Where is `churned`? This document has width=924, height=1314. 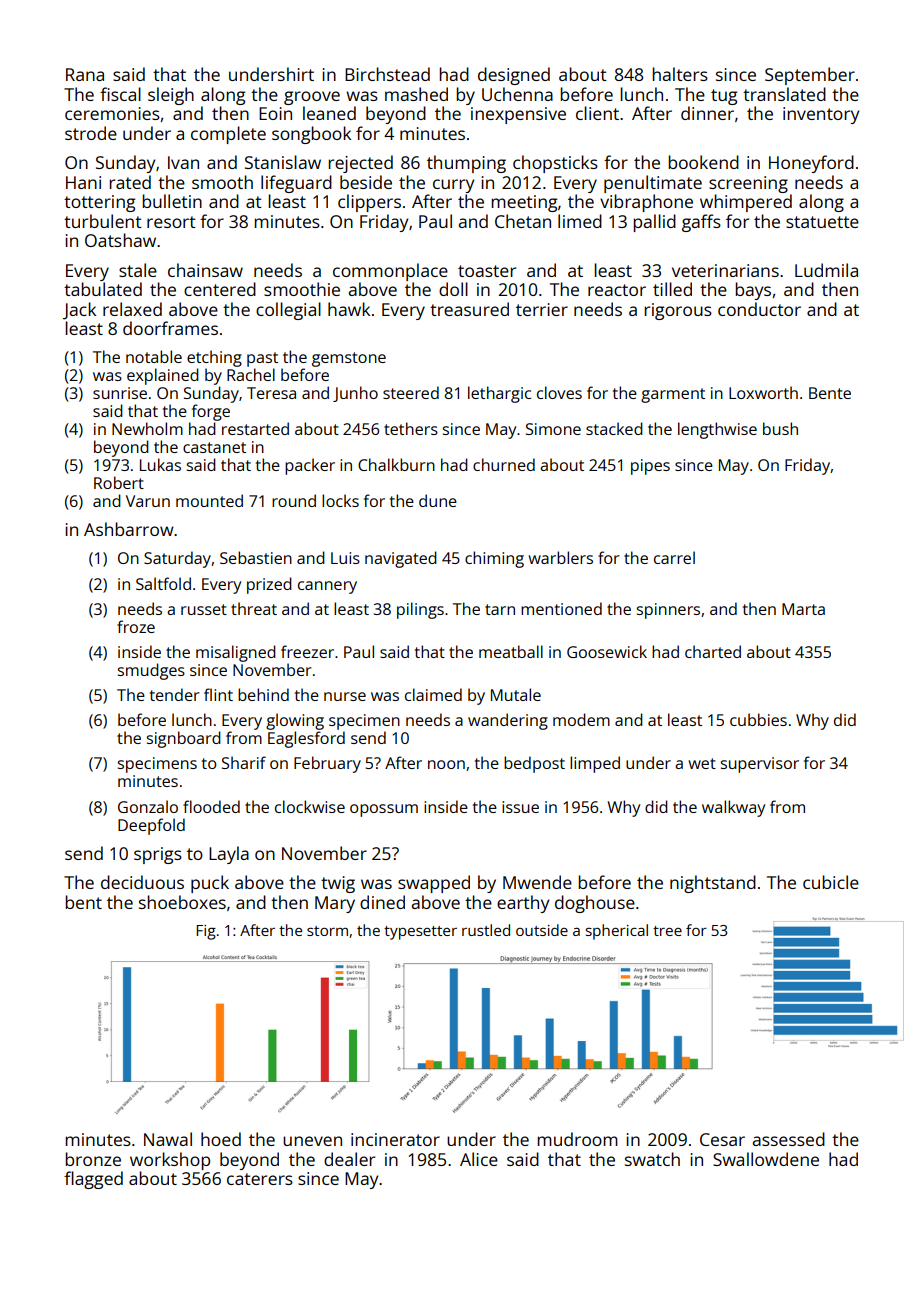
churned is located at coordinates (504, 464).
